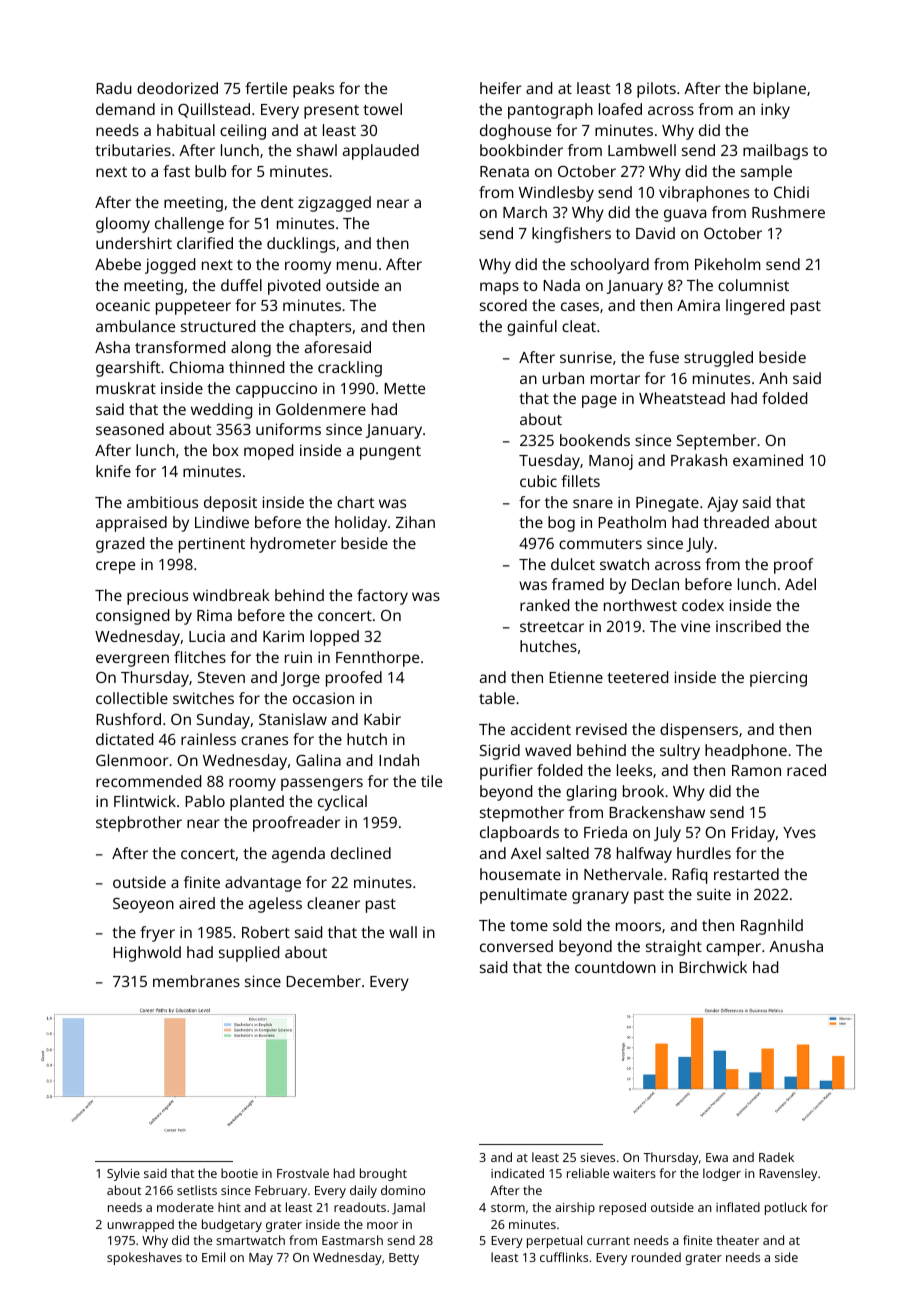 The image size is (924, 1308). Describe the element at coordinates (114, 88) in the screenshot. I see `Radu` at that location.
